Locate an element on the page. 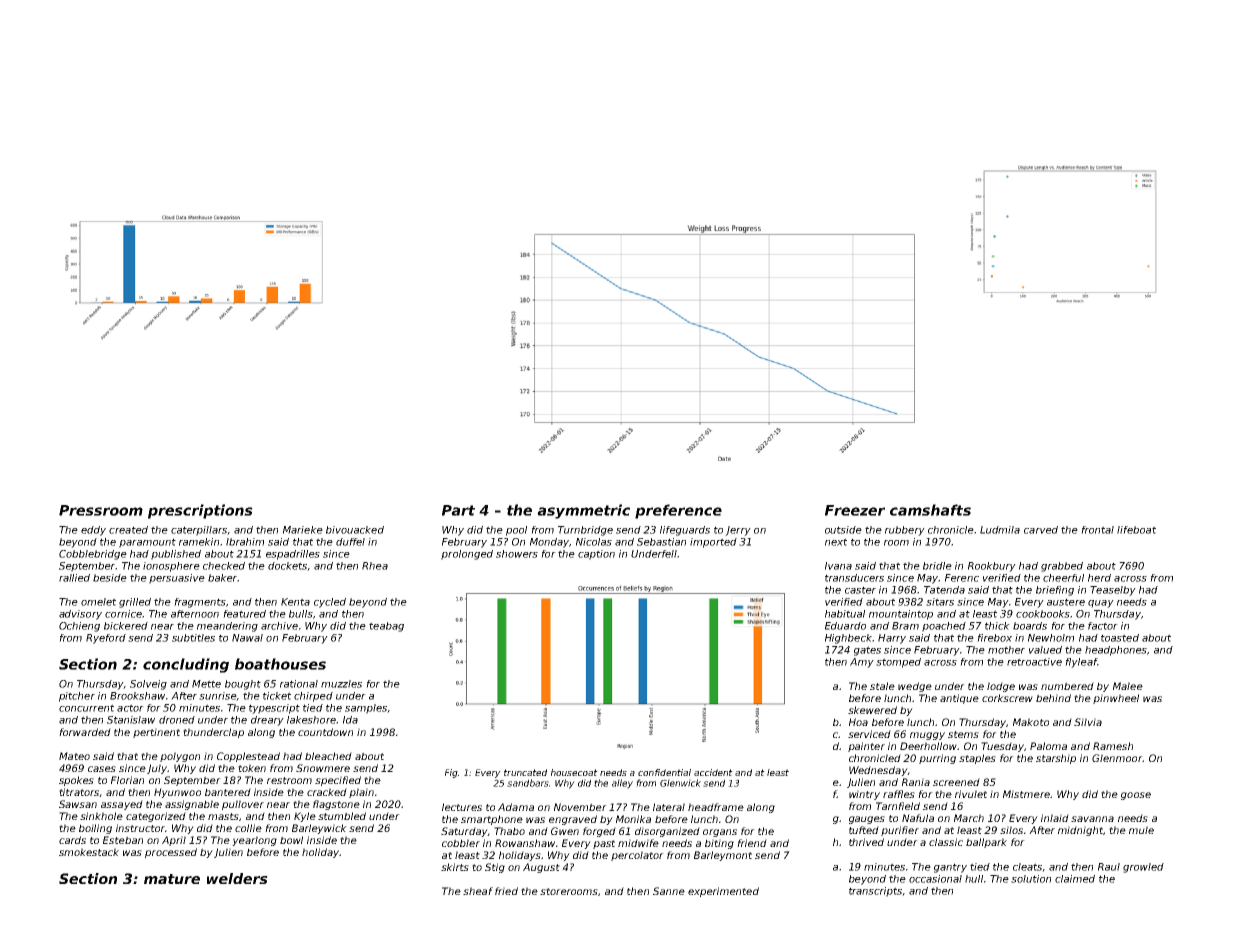 The height and width of the document is (952, 1233). asymmetric is located at coordinates (583, 511).
